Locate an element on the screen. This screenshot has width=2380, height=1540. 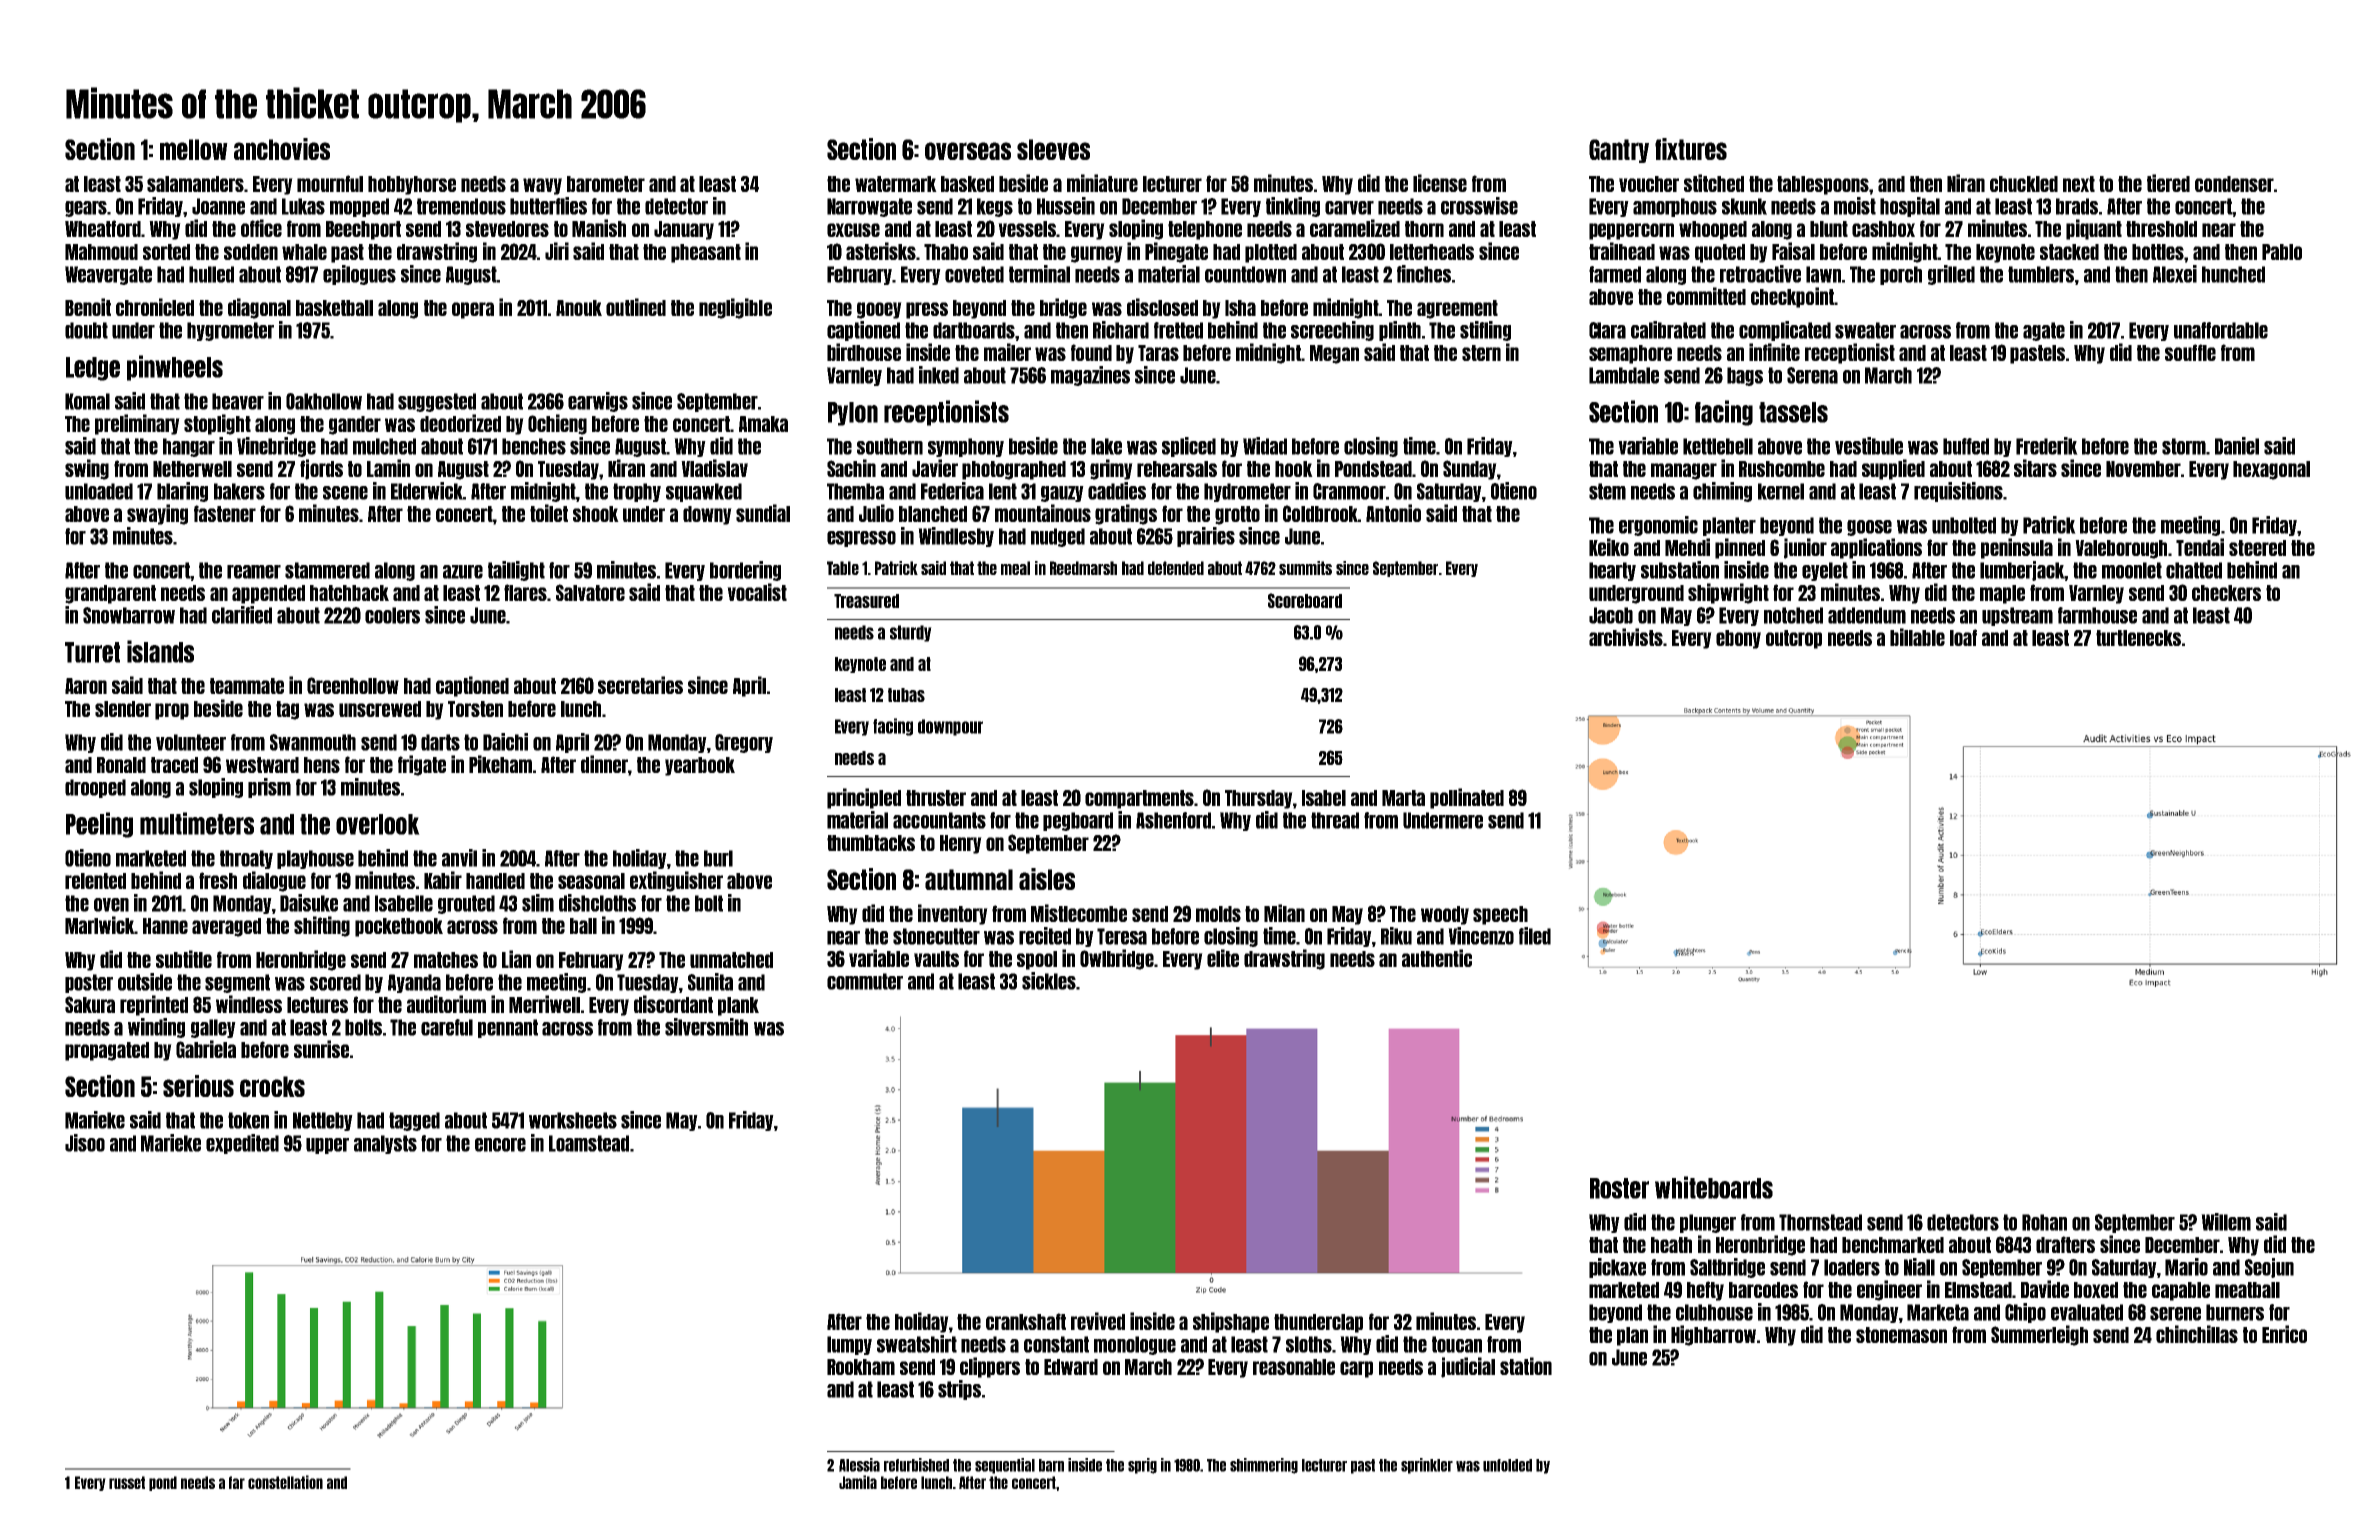
sickles is located at coordinates (1049, 981).
